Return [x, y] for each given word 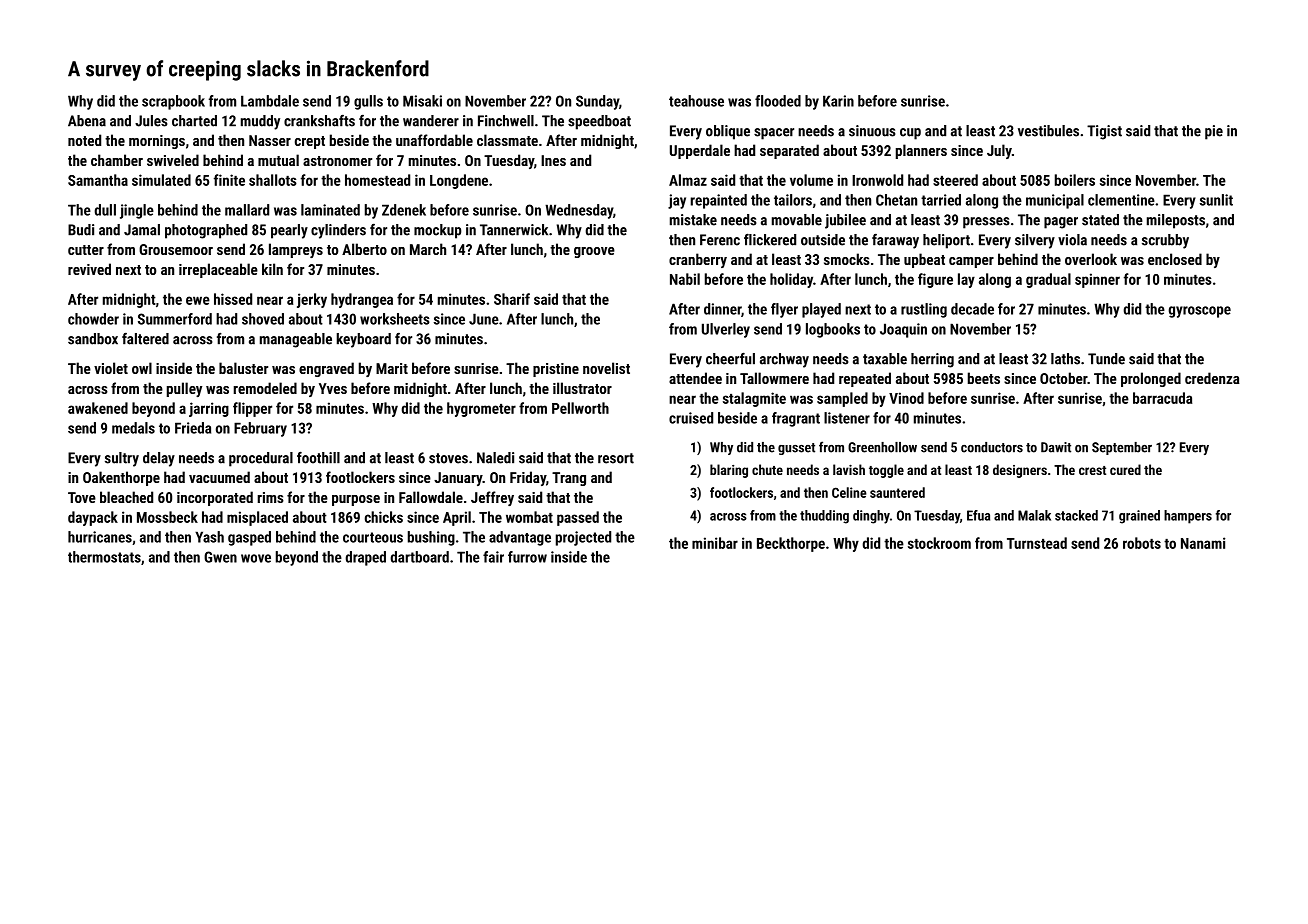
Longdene [459, 181]
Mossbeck [167, 517]
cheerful [730, 359]
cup [910, 134]
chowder [93, 319]
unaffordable [434, 140]
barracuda [1162, 398]
